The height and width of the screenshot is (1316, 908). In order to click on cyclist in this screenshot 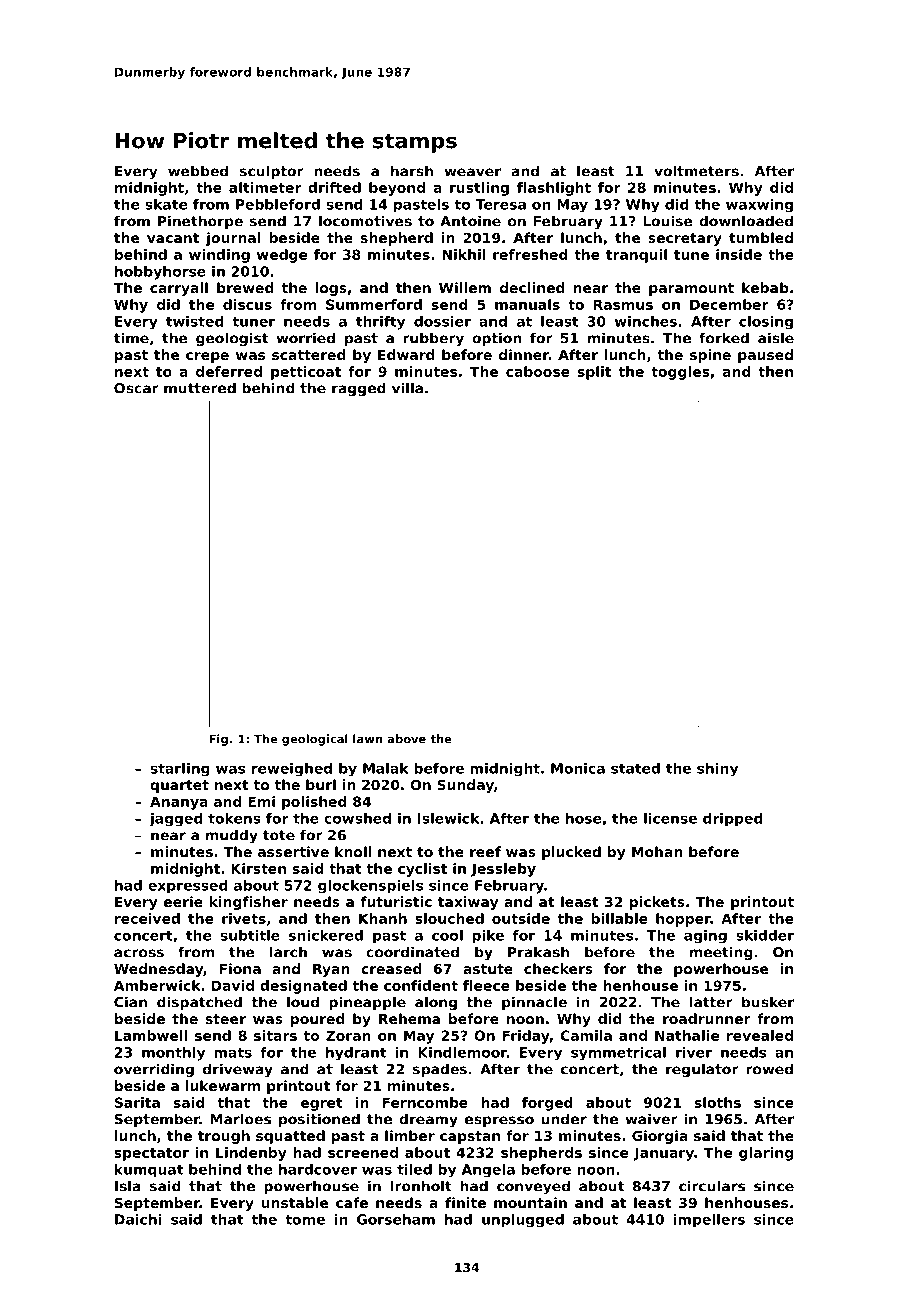, I will do `click(422, 870)`.
